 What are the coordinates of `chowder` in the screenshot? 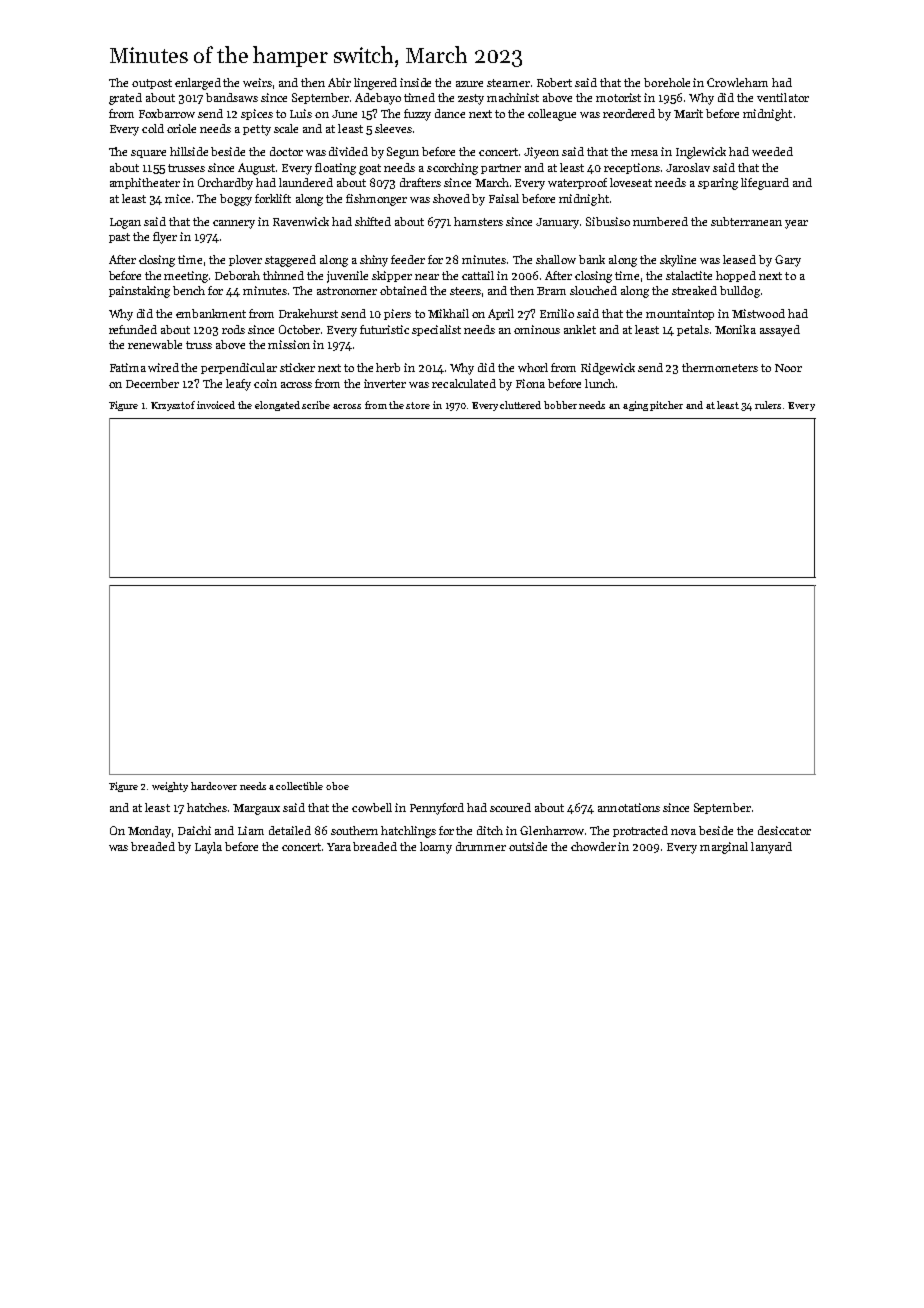 It's located at (593, 846).
